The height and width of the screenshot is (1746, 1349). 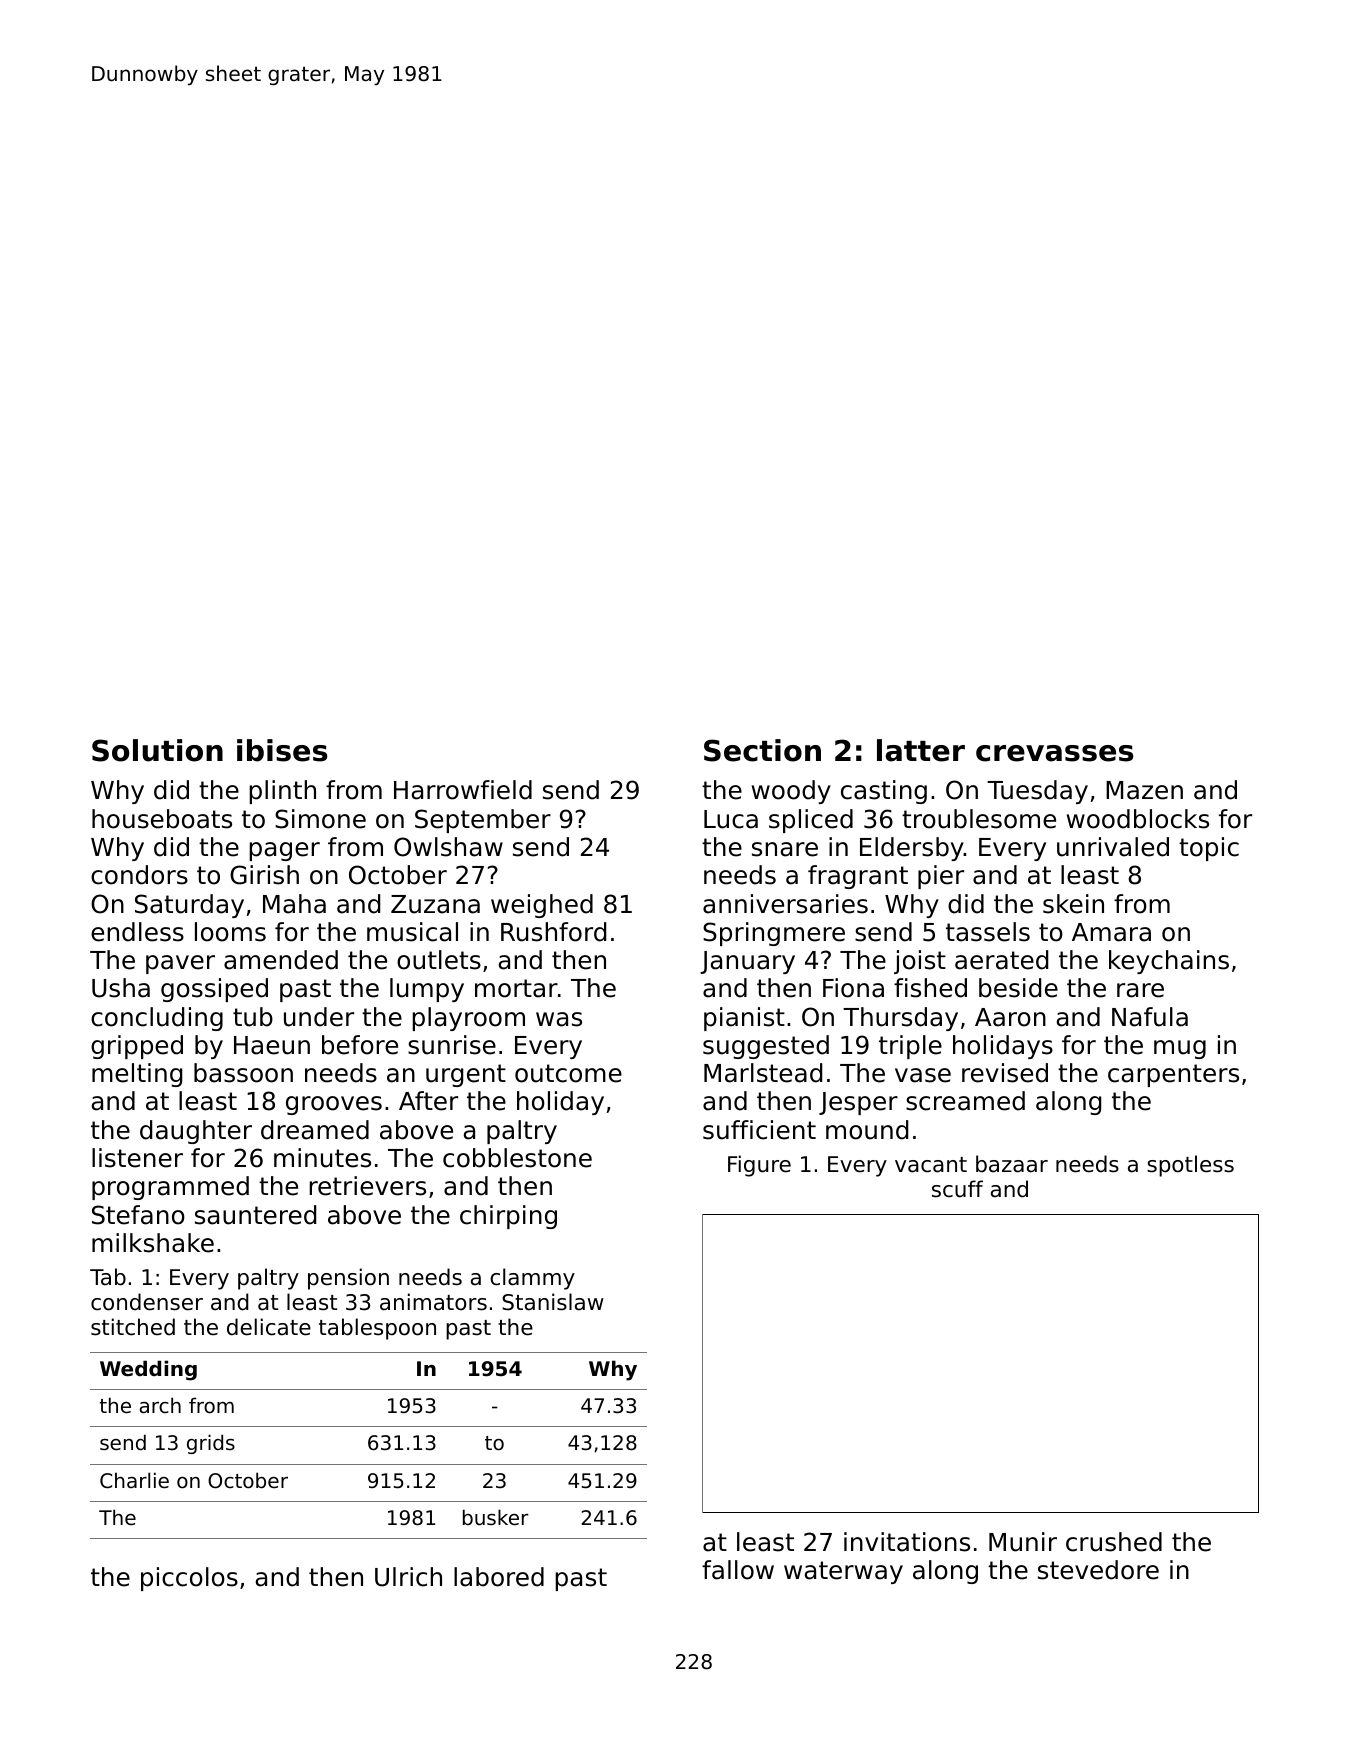 I want to click on vacant, so click(x=931, y=1165).
